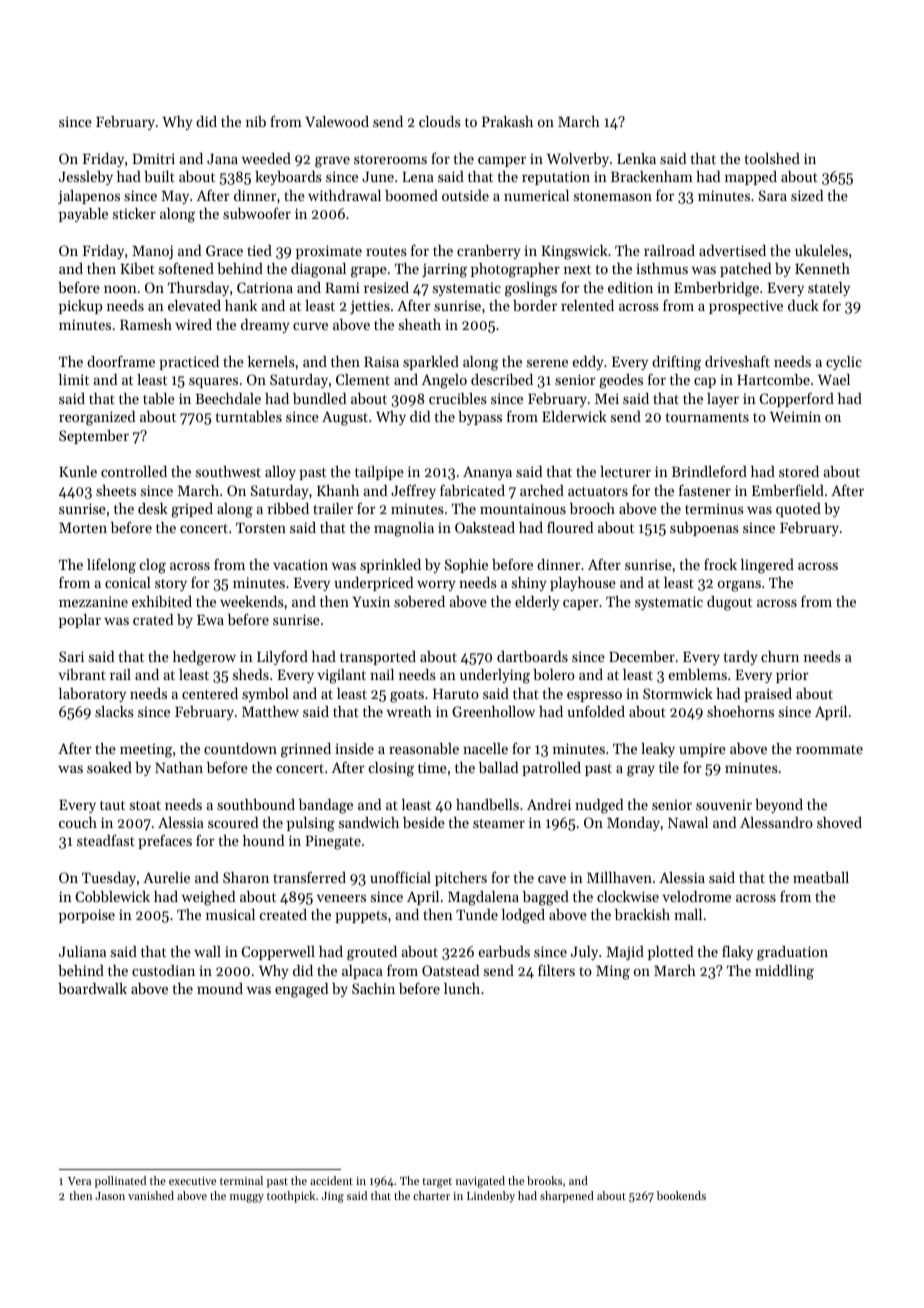 The width and height of the document is (924, 1308). I want to click on Sachin, so click(373, 988).
